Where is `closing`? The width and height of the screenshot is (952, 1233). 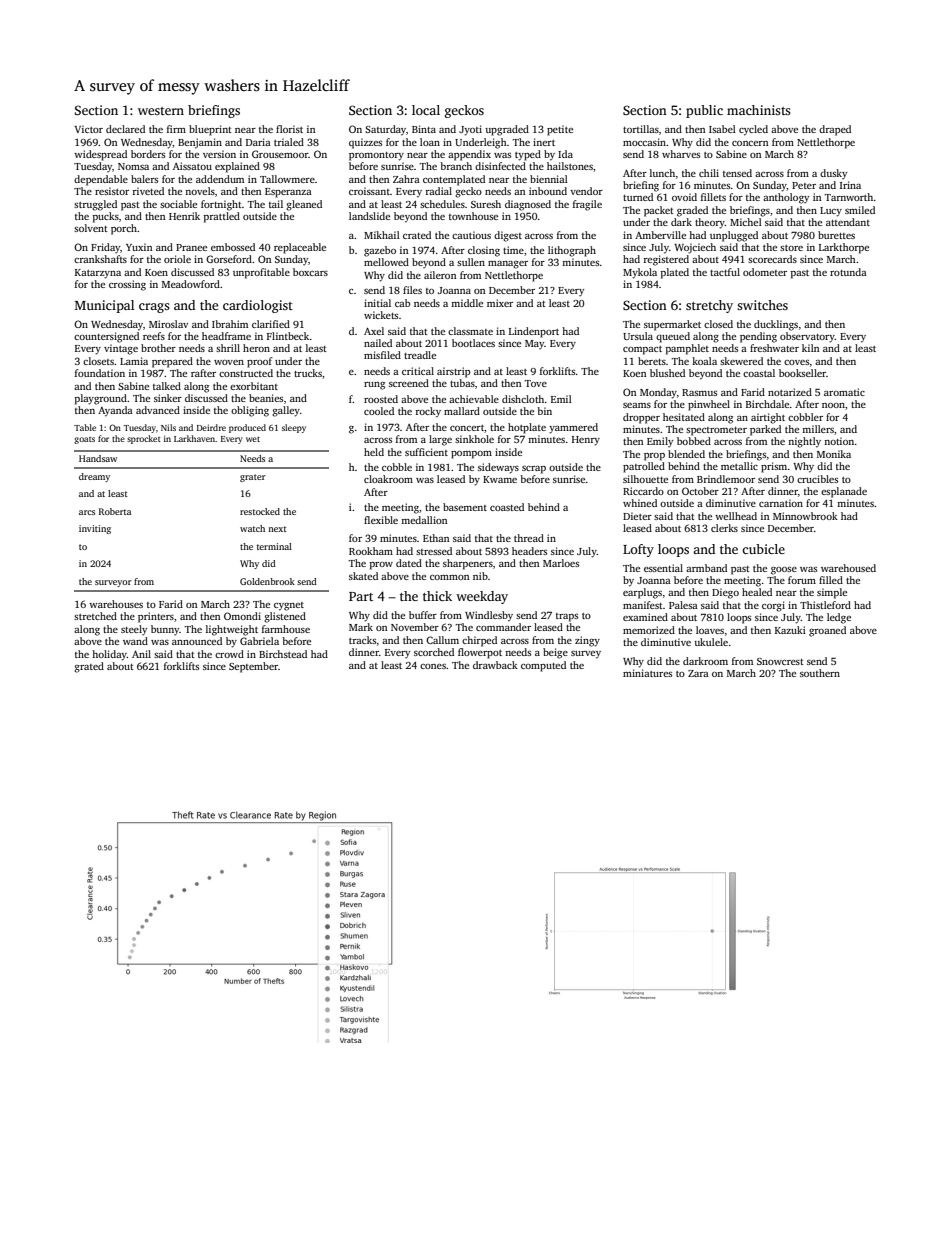 closing is located at coordinates (484, 251).
